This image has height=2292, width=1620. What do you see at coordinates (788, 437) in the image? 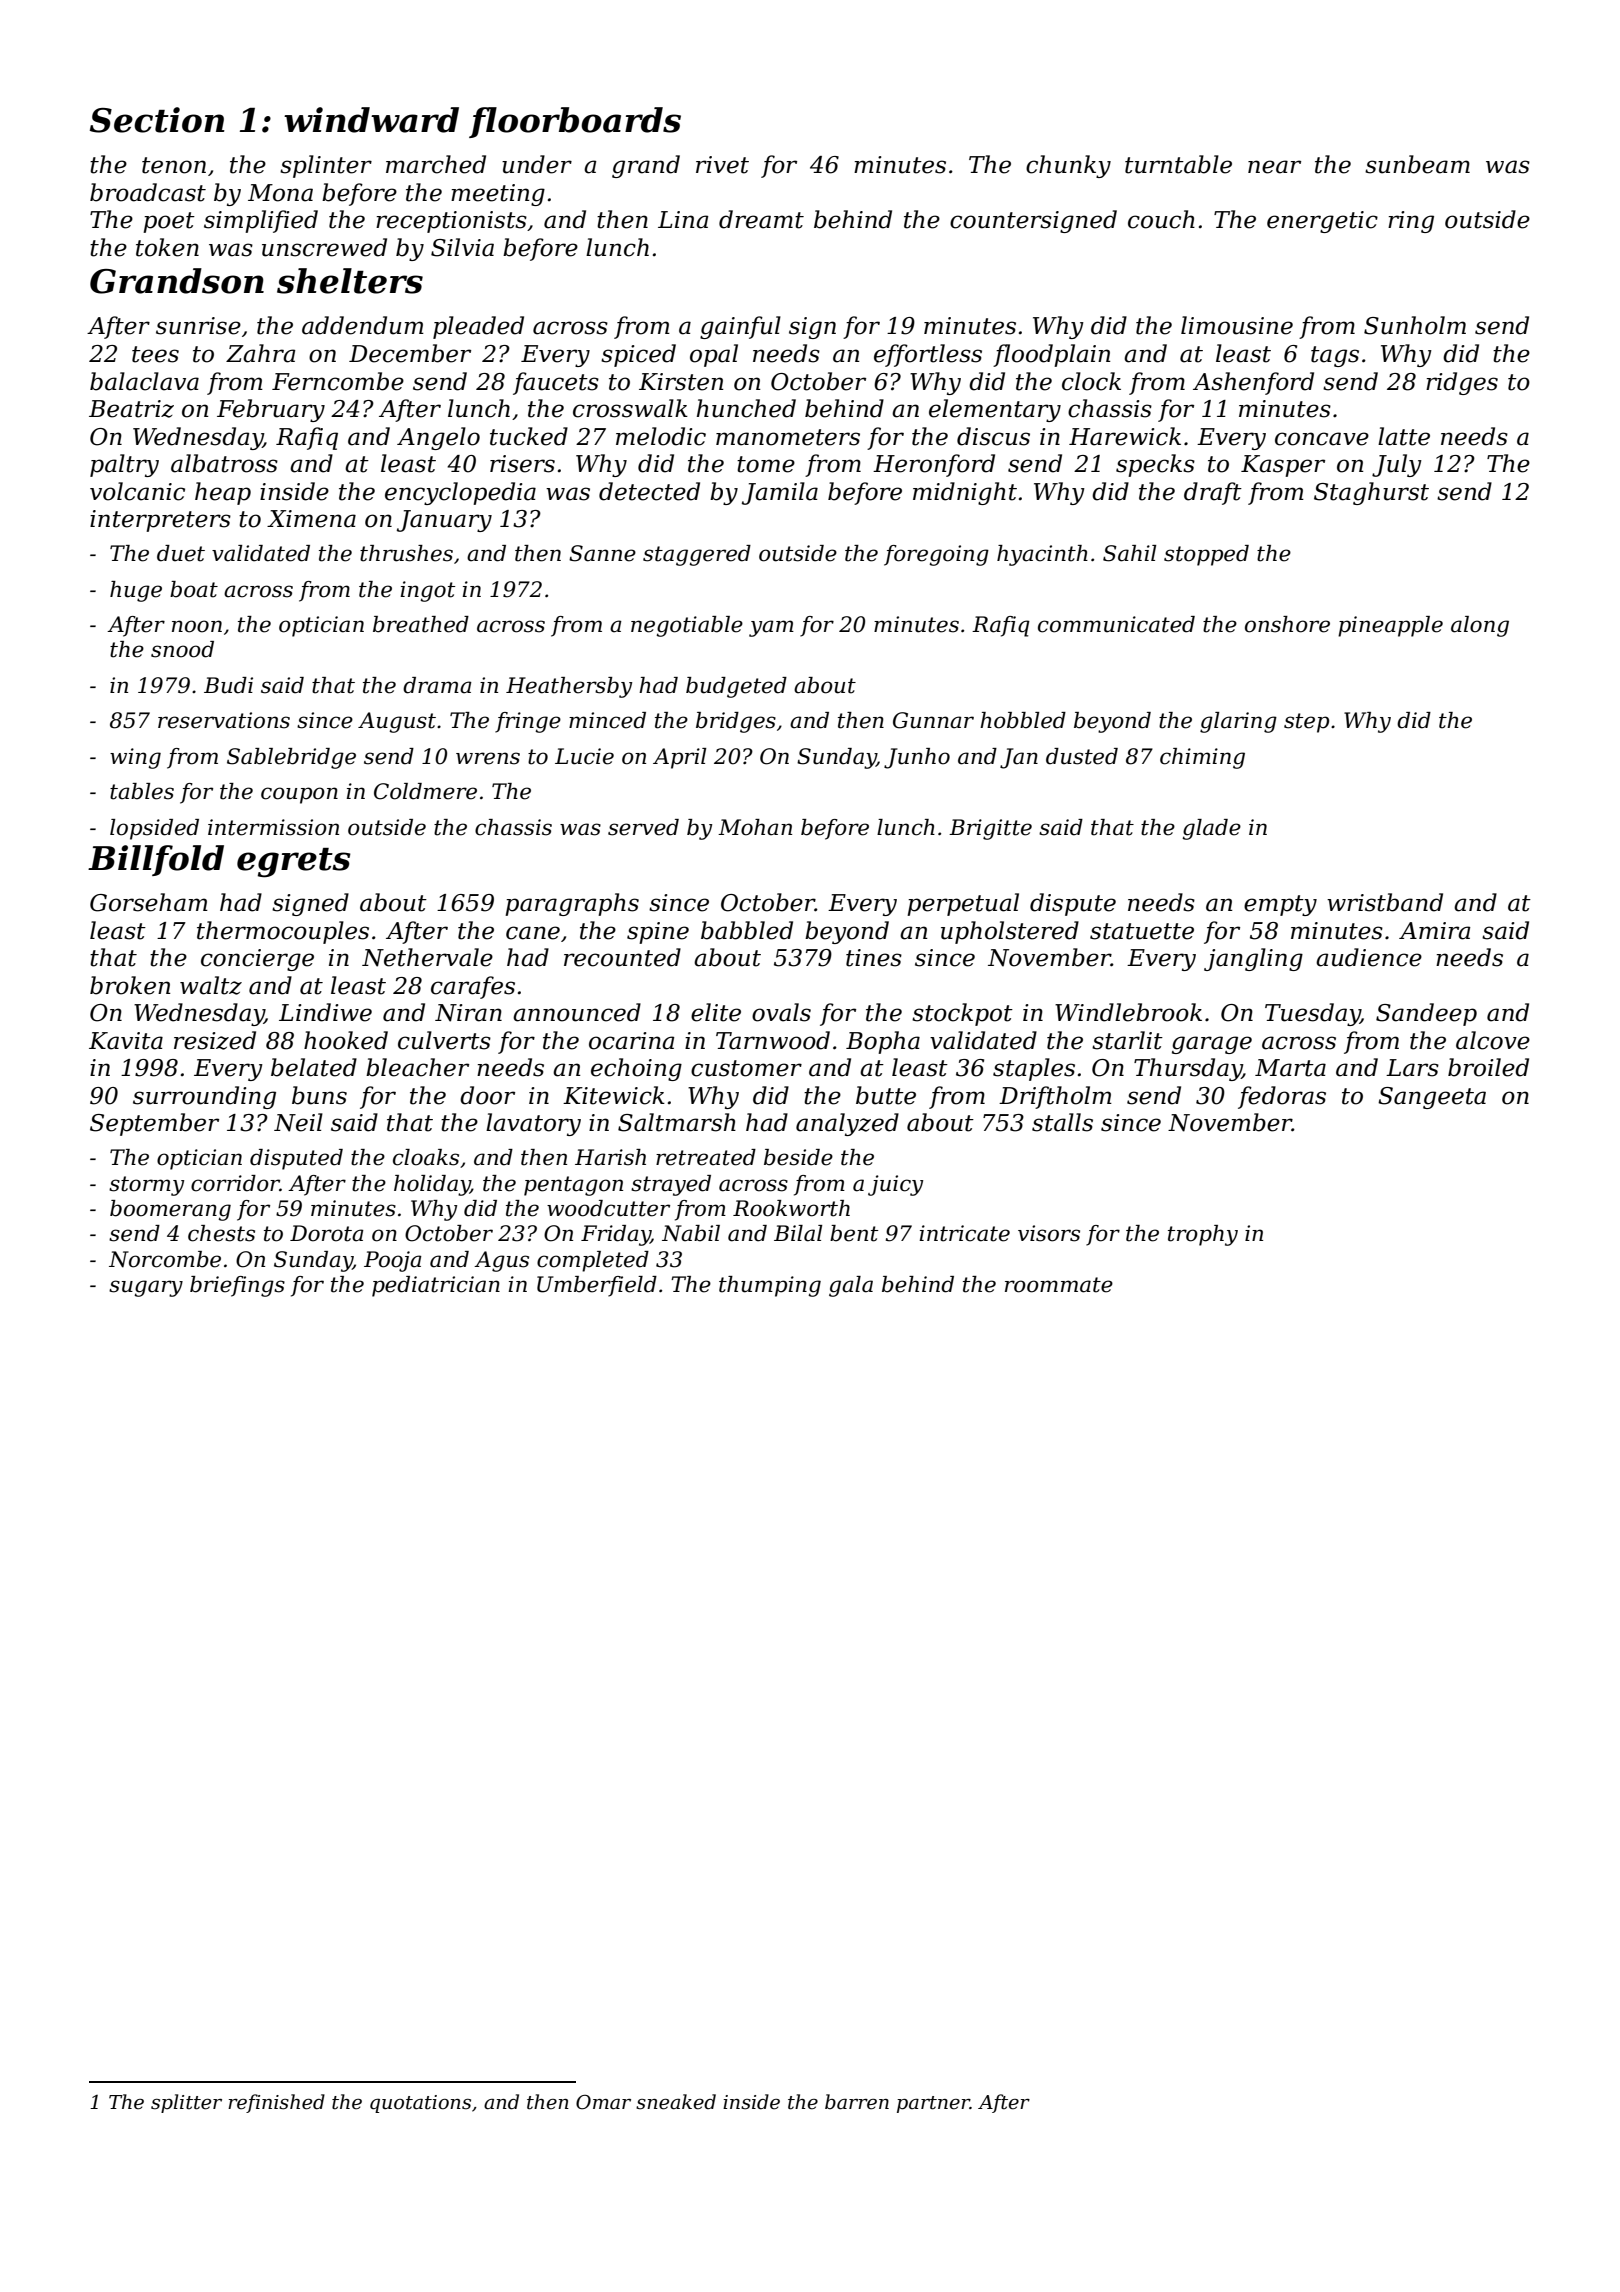
I see `manometers` at bounding box center [788, 437].
